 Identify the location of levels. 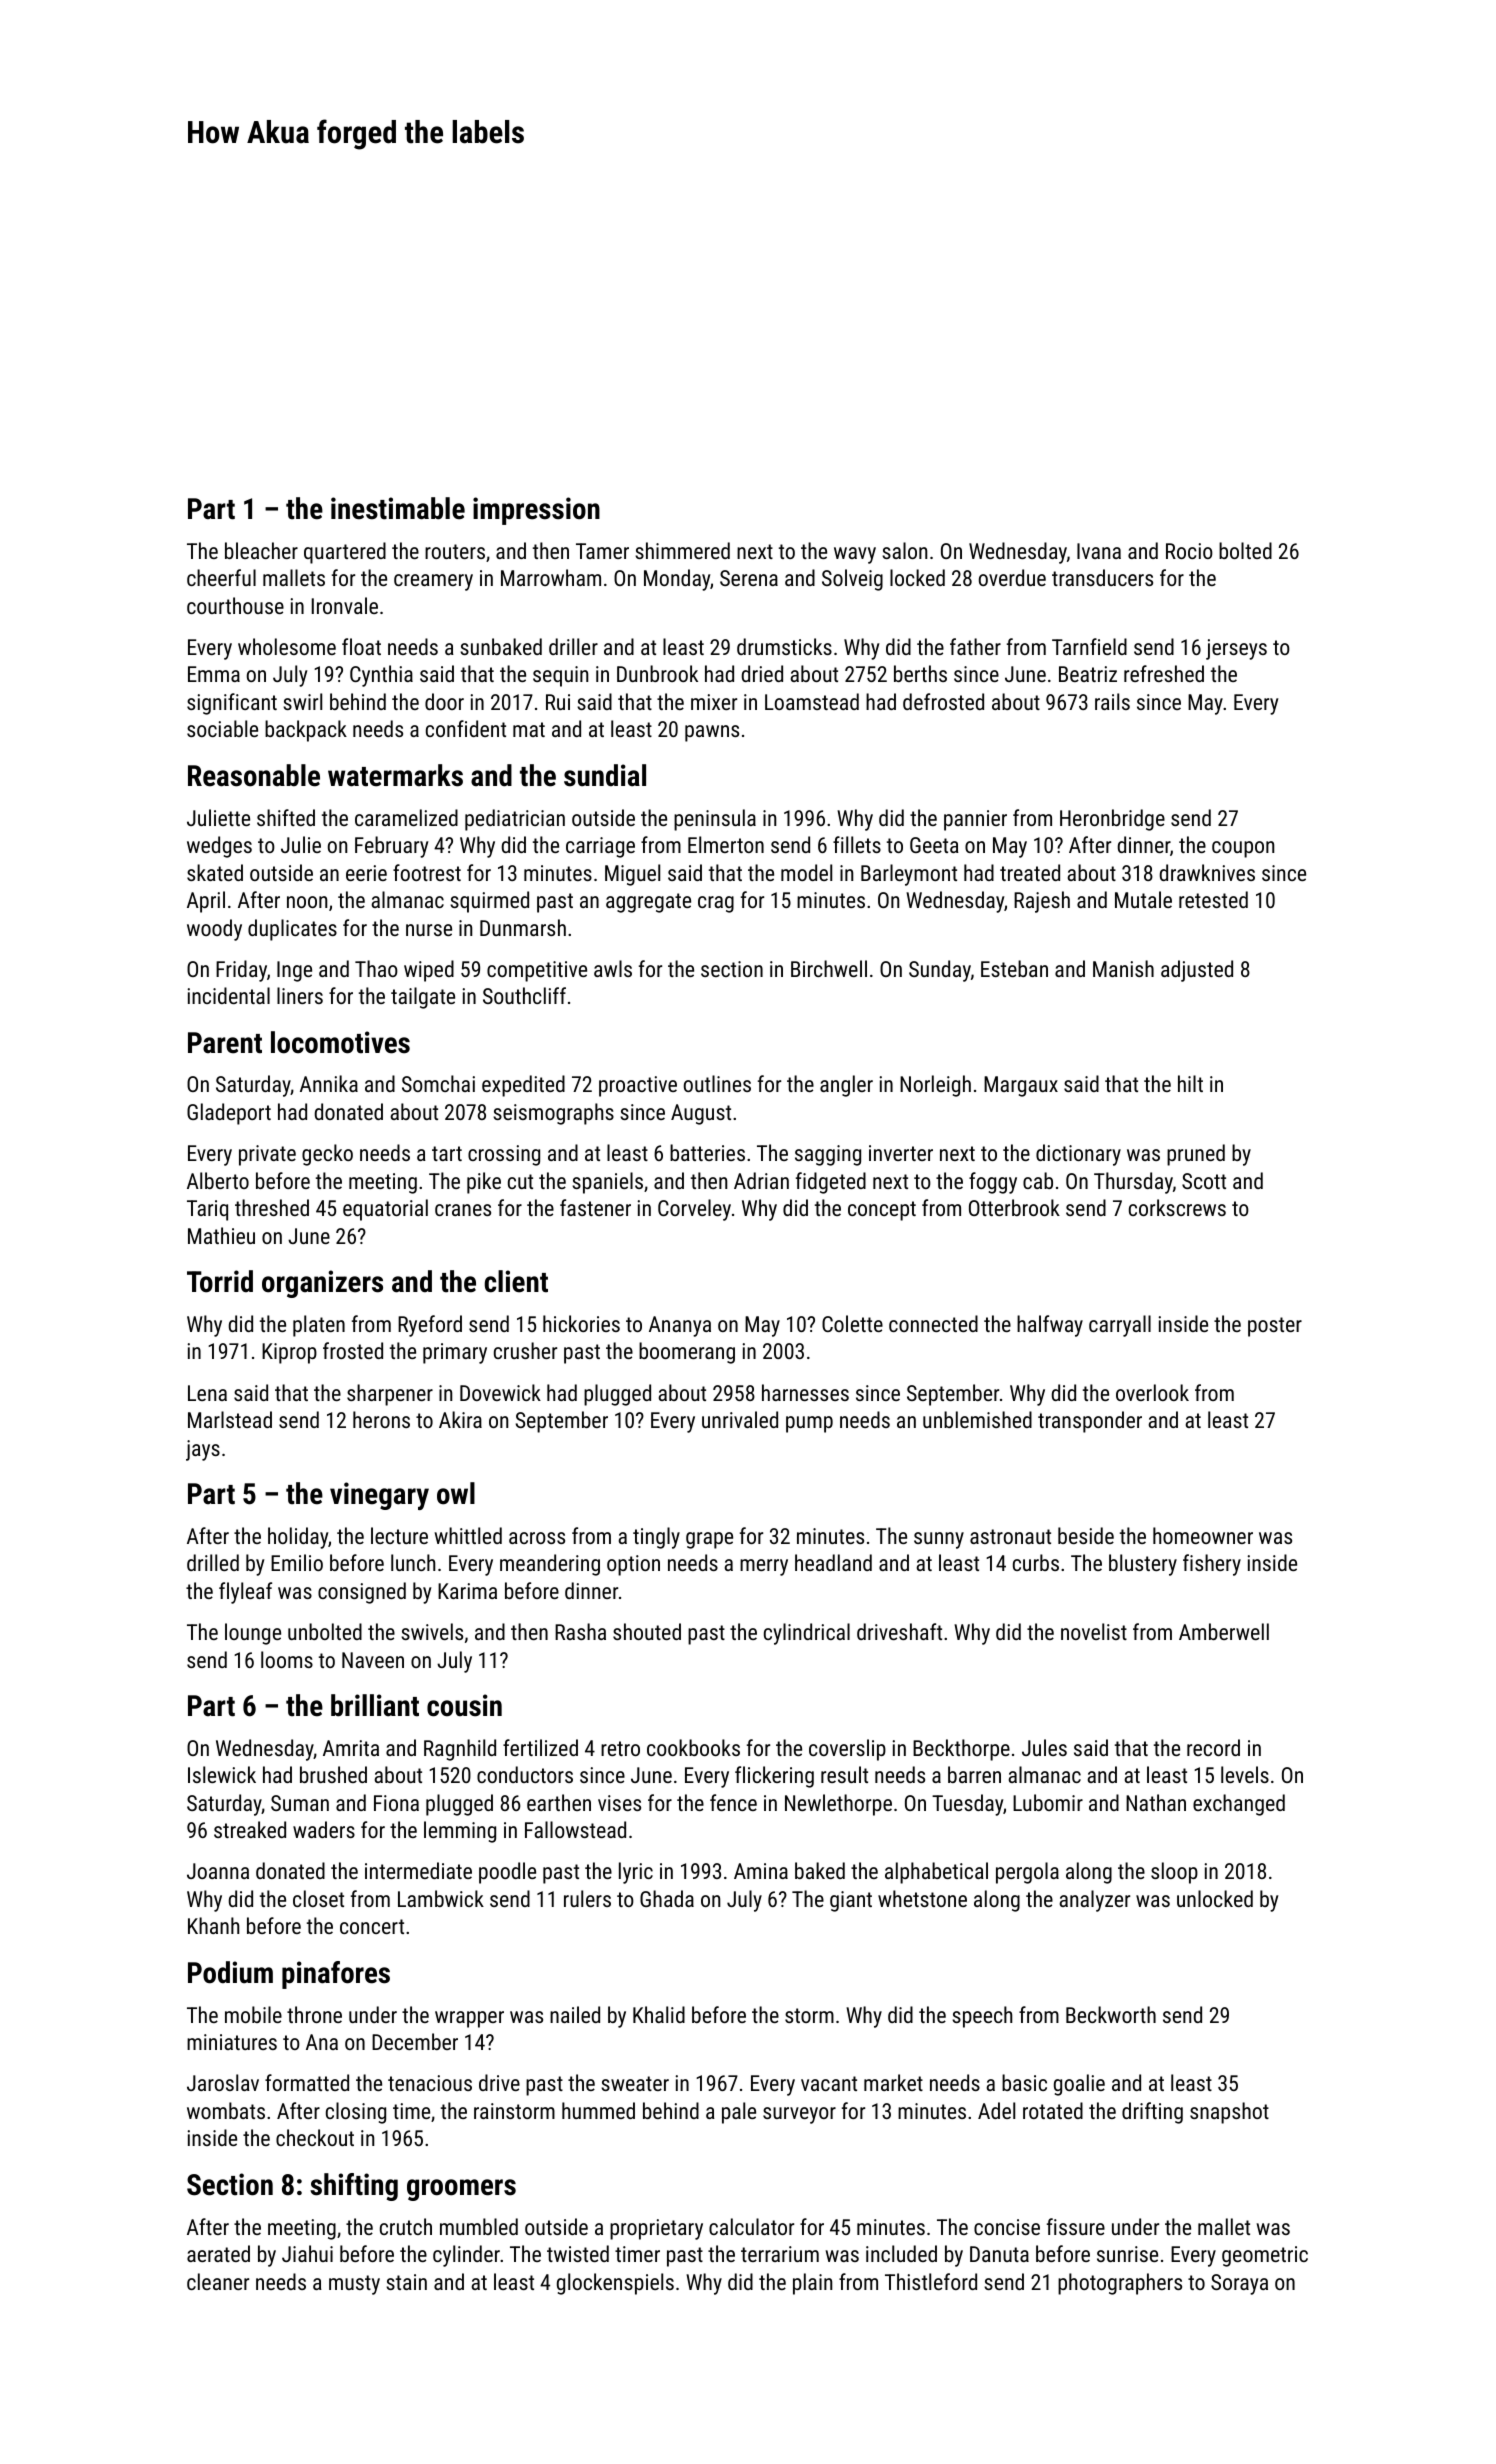
(1245, 1774).
